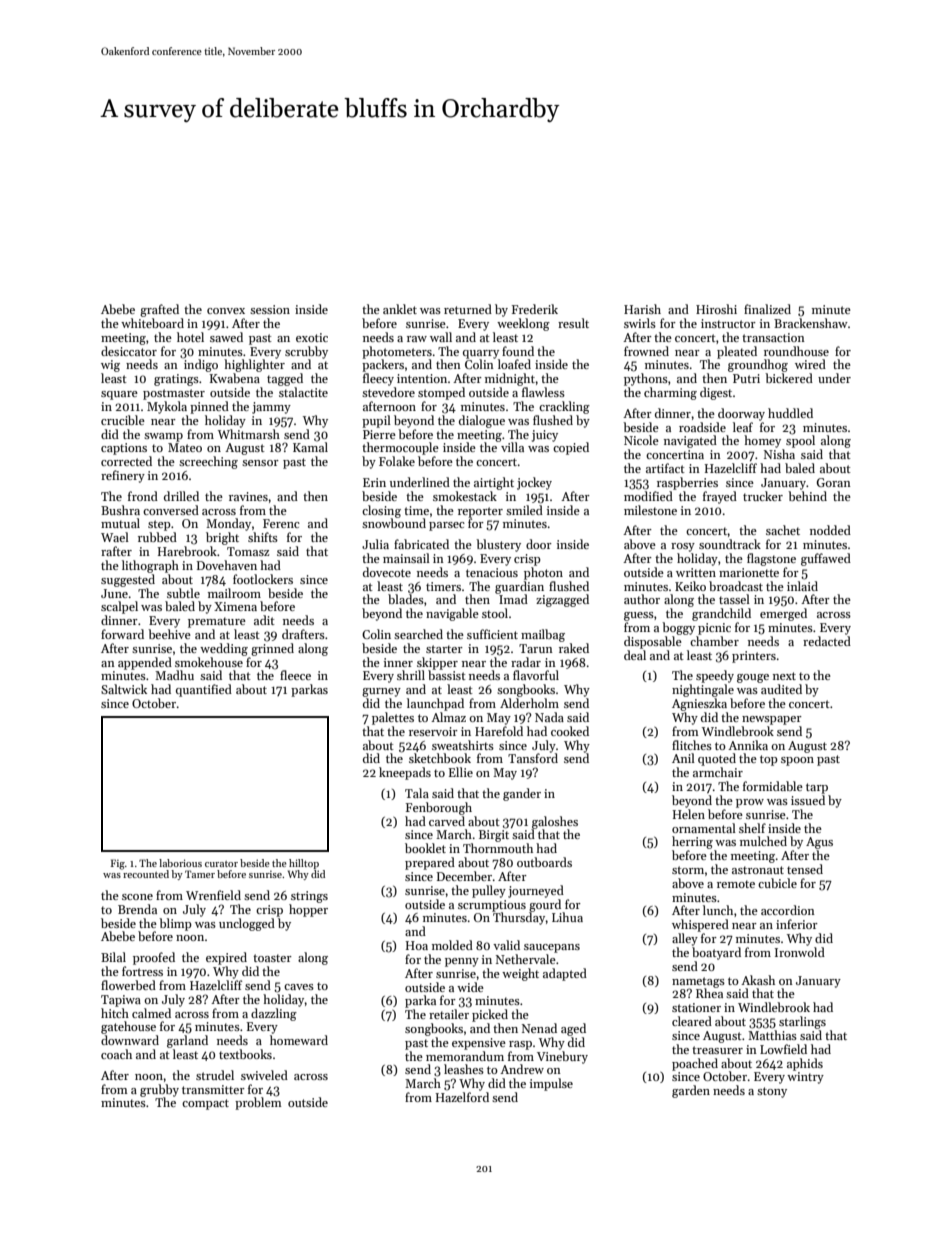  What do you see at coordinates (154, 958) in the screenshot?
I see `proofed` at bounding box center [154, 958].
